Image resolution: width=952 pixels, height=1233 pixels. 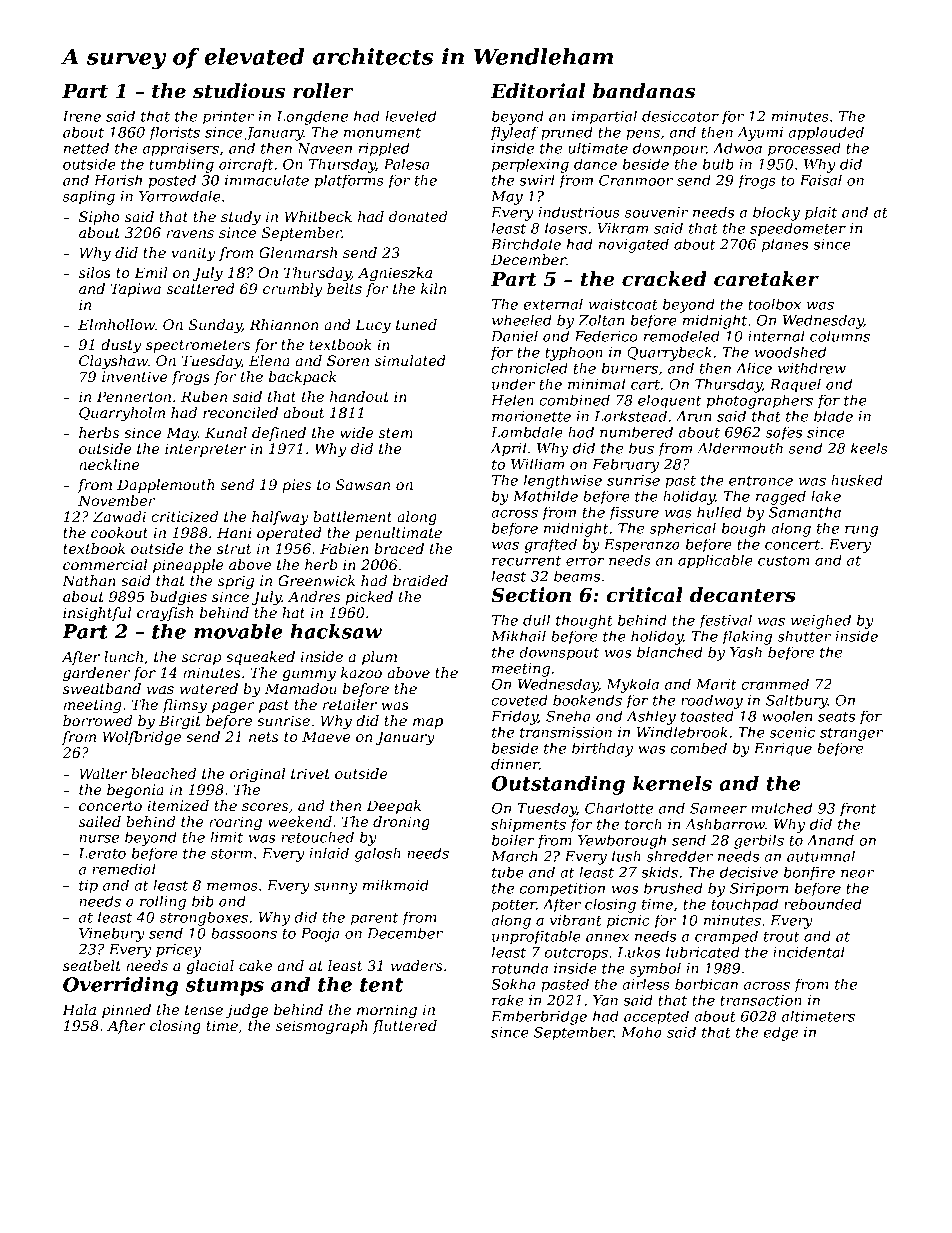 What do you see at coordinates (644, 91) in the screenshot?
I see `bandanas` at bounding box center [644, 91].
